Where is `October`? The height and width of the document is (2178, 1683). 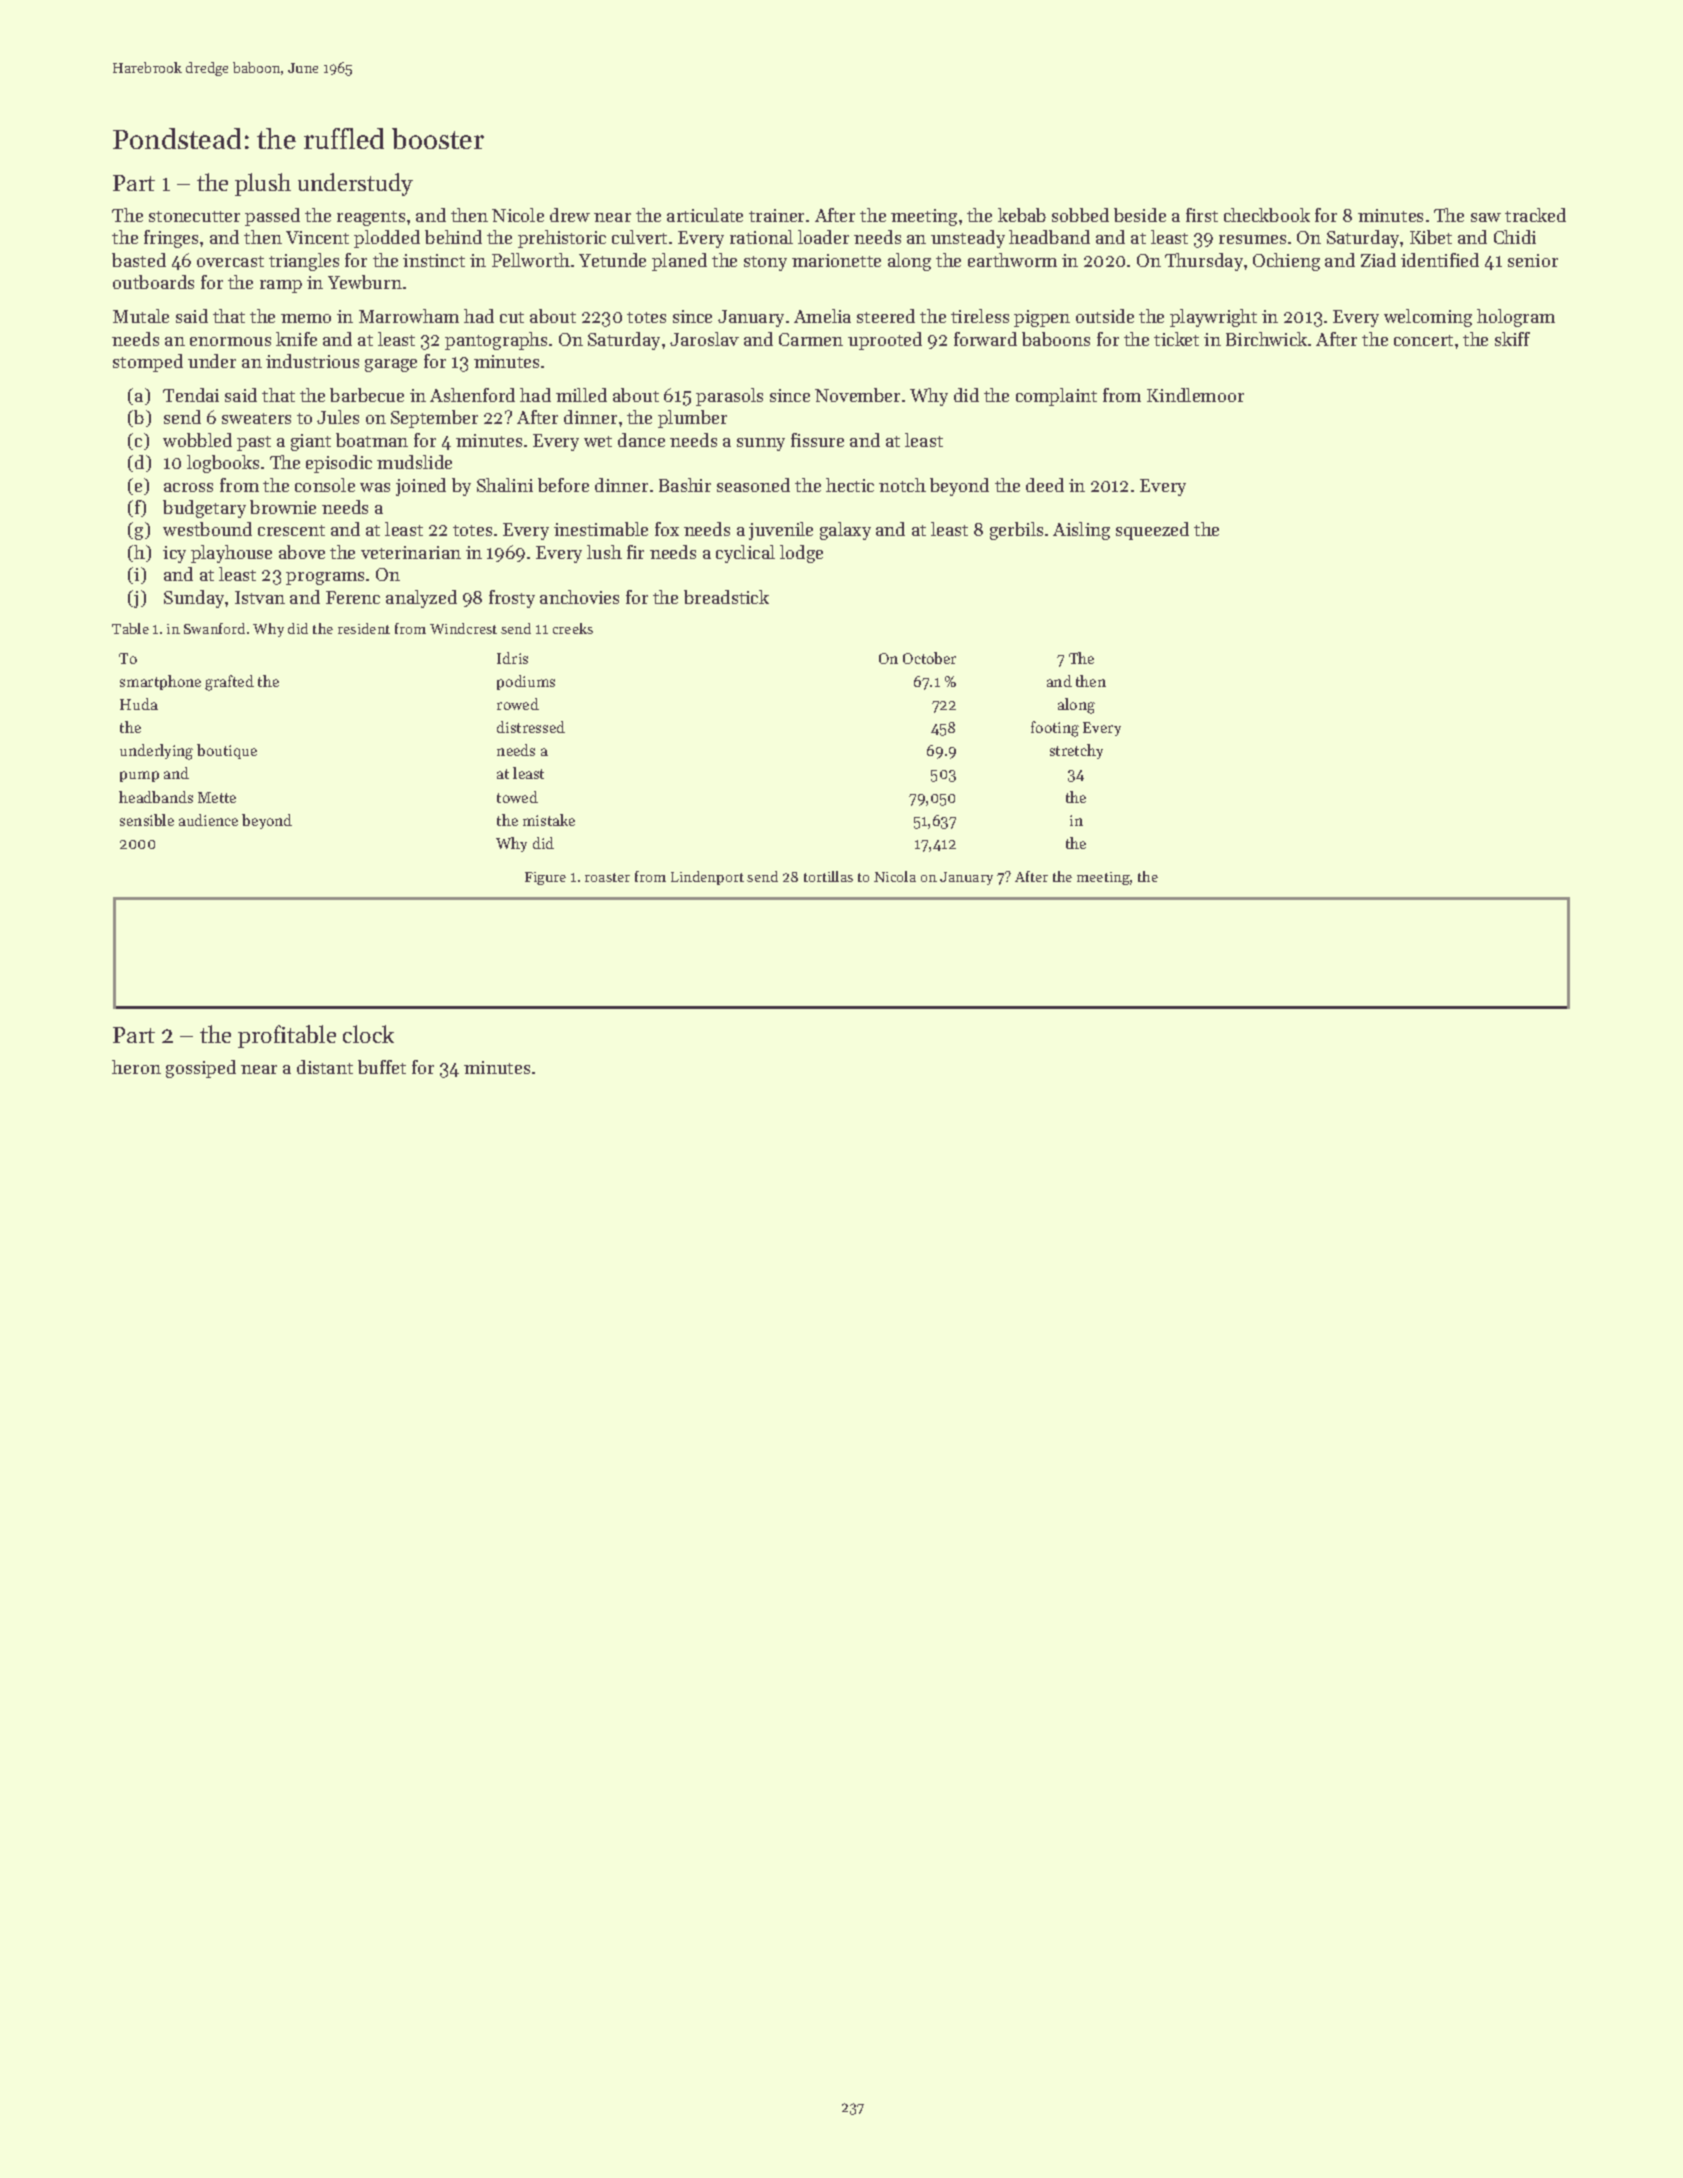 October is located at coordinates (929, 658).
